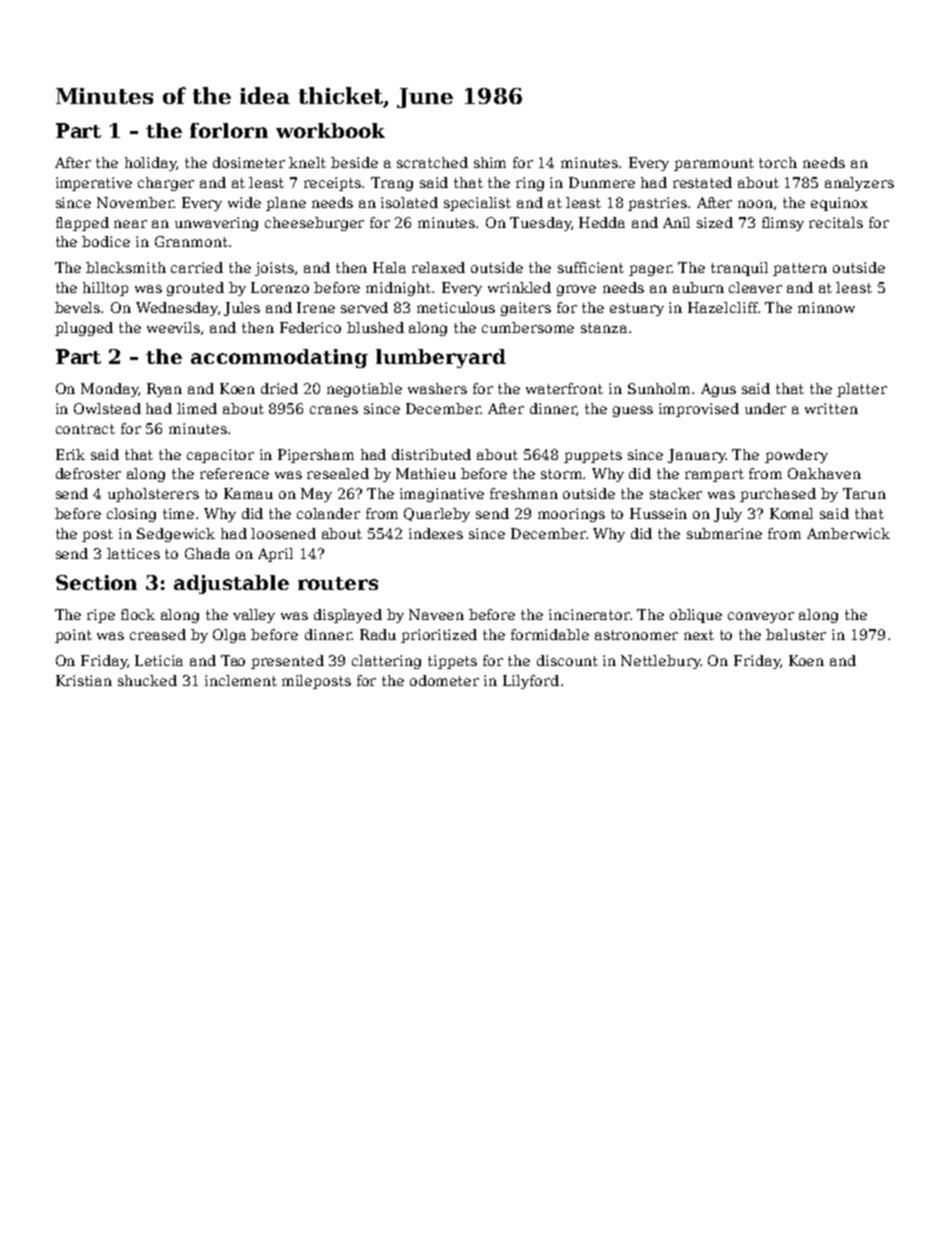 This document has width=952, height=1233. Describe the element at coordinates (441, 358) in the document. I see `lumberyard` at that location.
